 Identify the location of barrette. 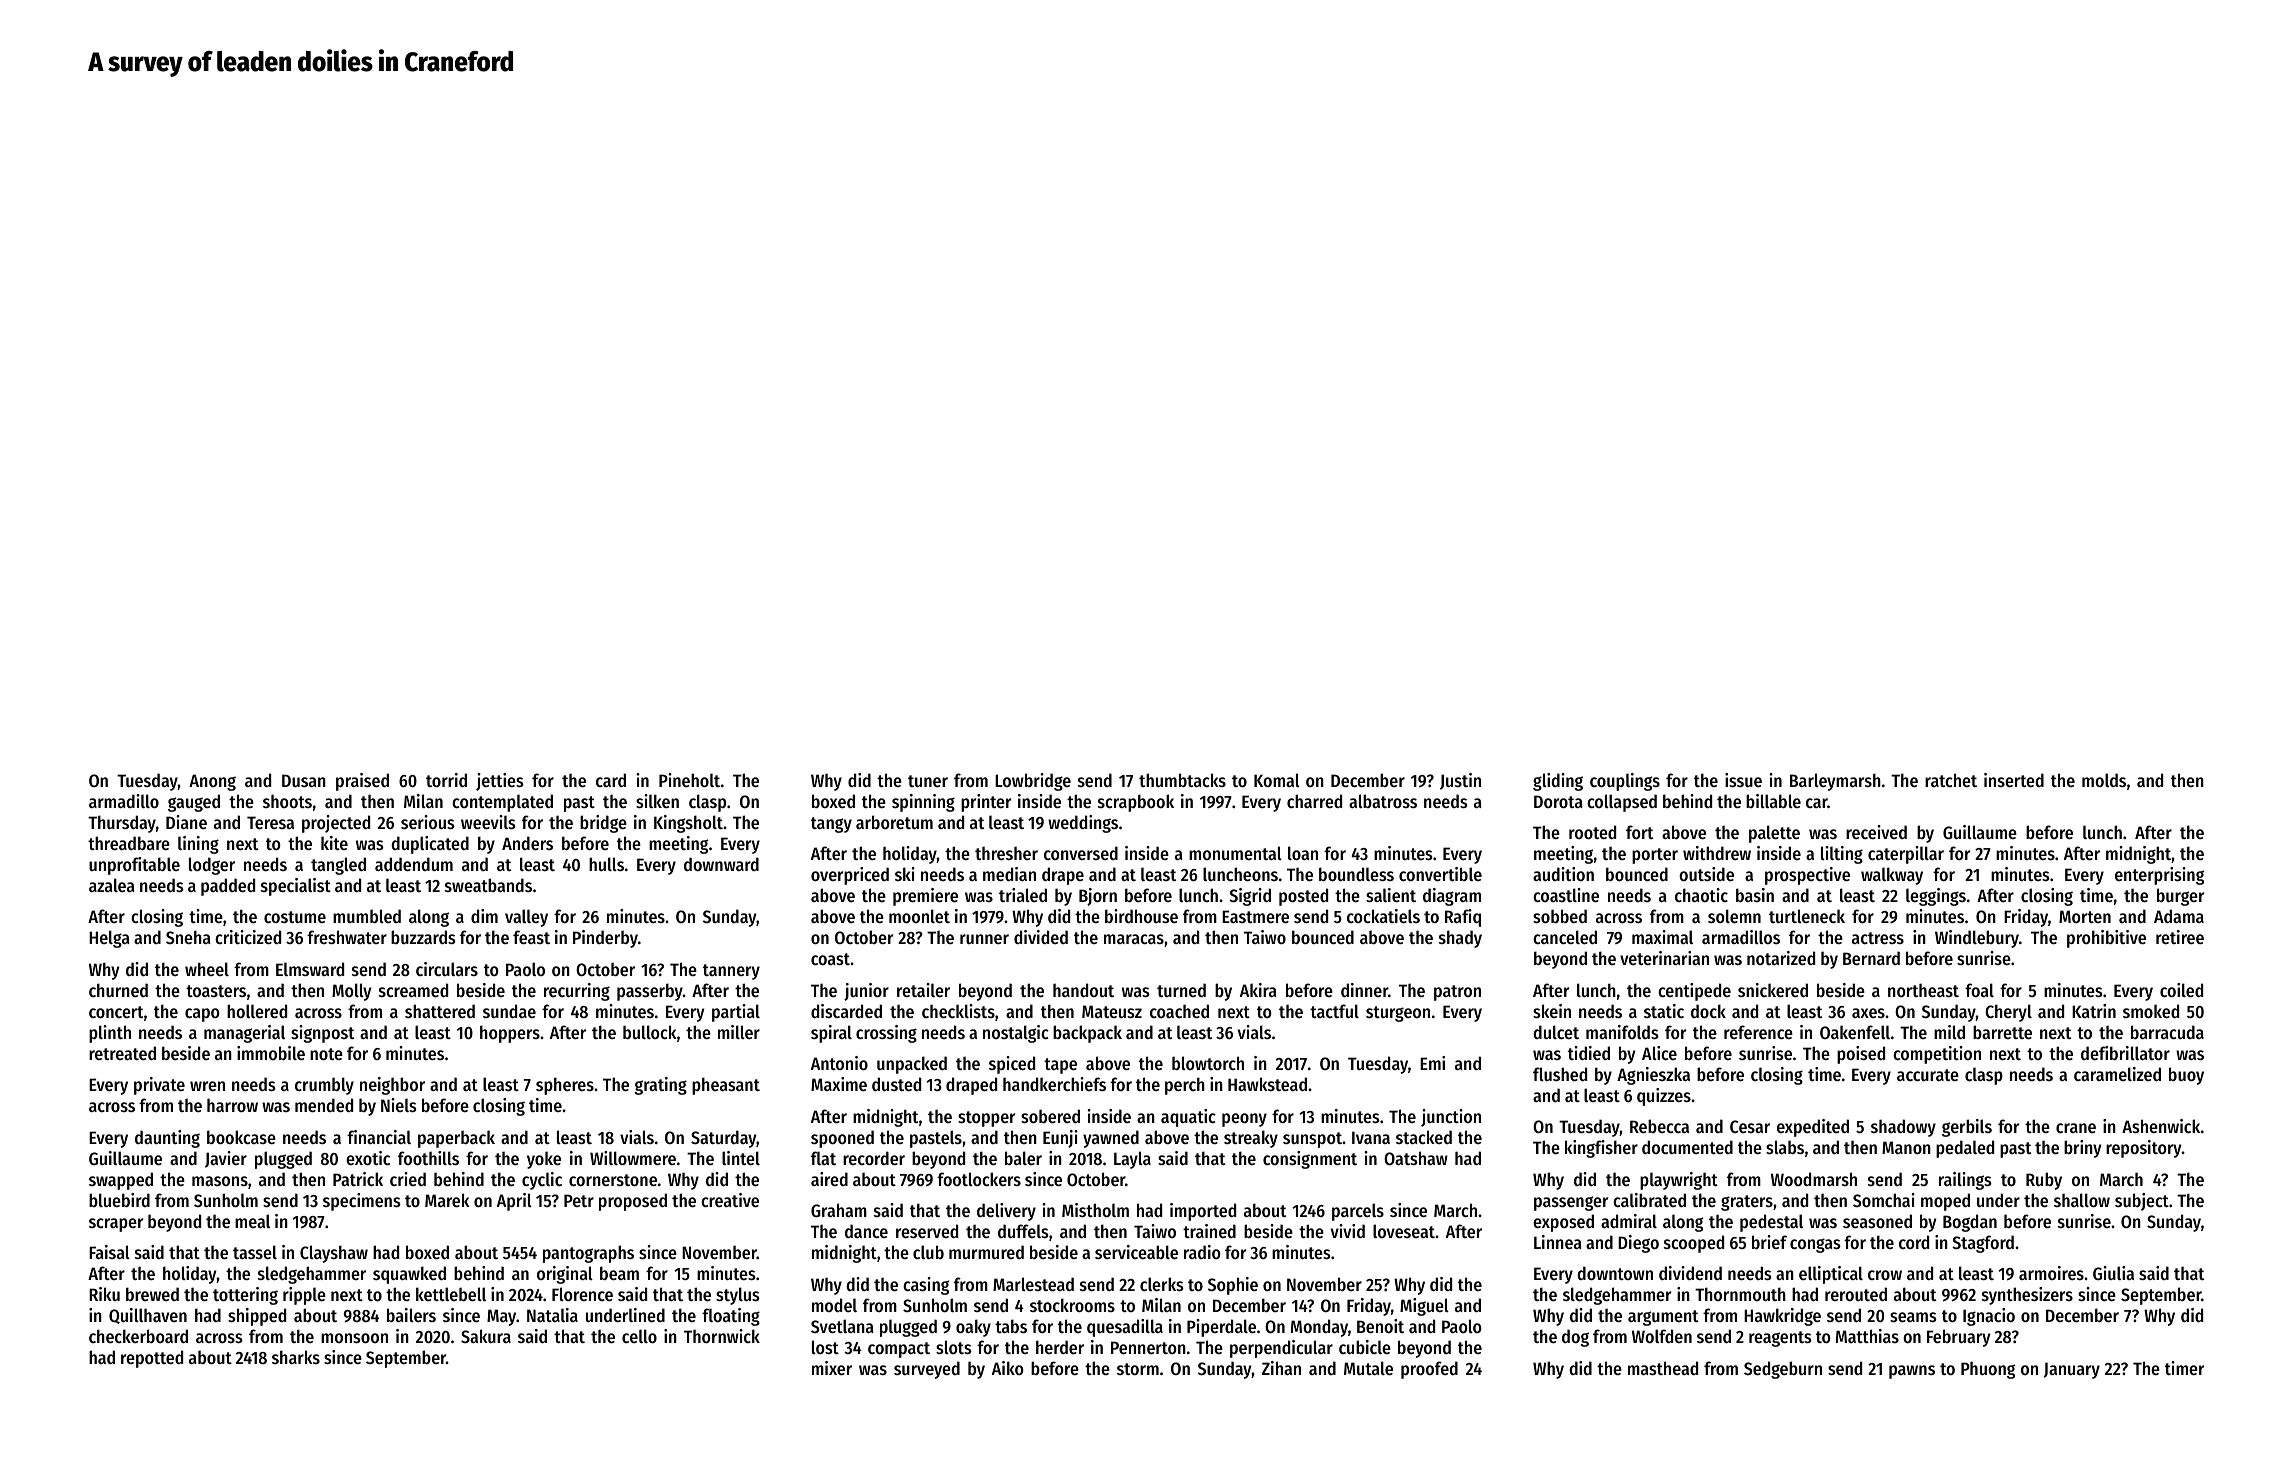
(2002, 1032).
